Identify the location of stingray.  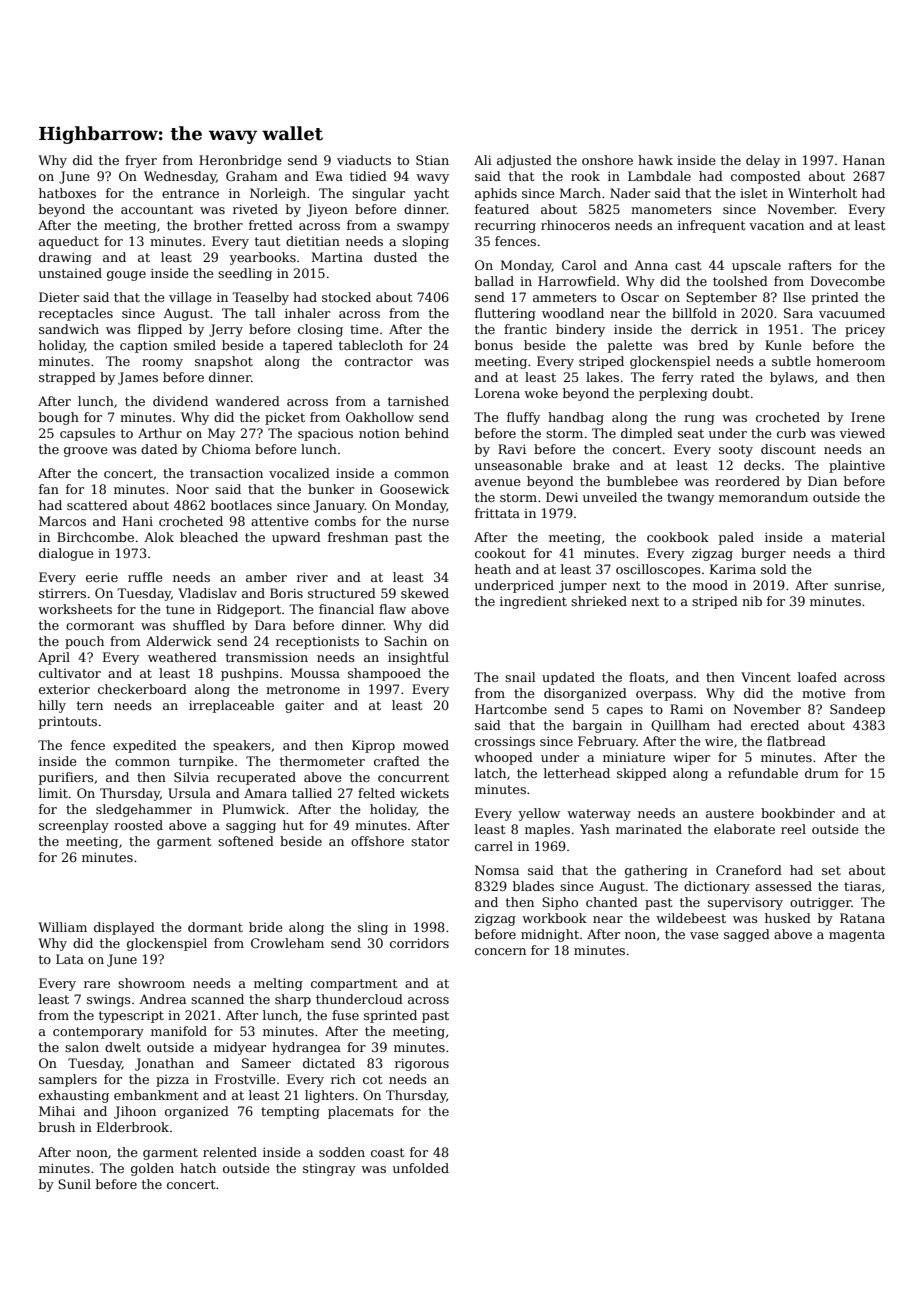
(329, 1170).
